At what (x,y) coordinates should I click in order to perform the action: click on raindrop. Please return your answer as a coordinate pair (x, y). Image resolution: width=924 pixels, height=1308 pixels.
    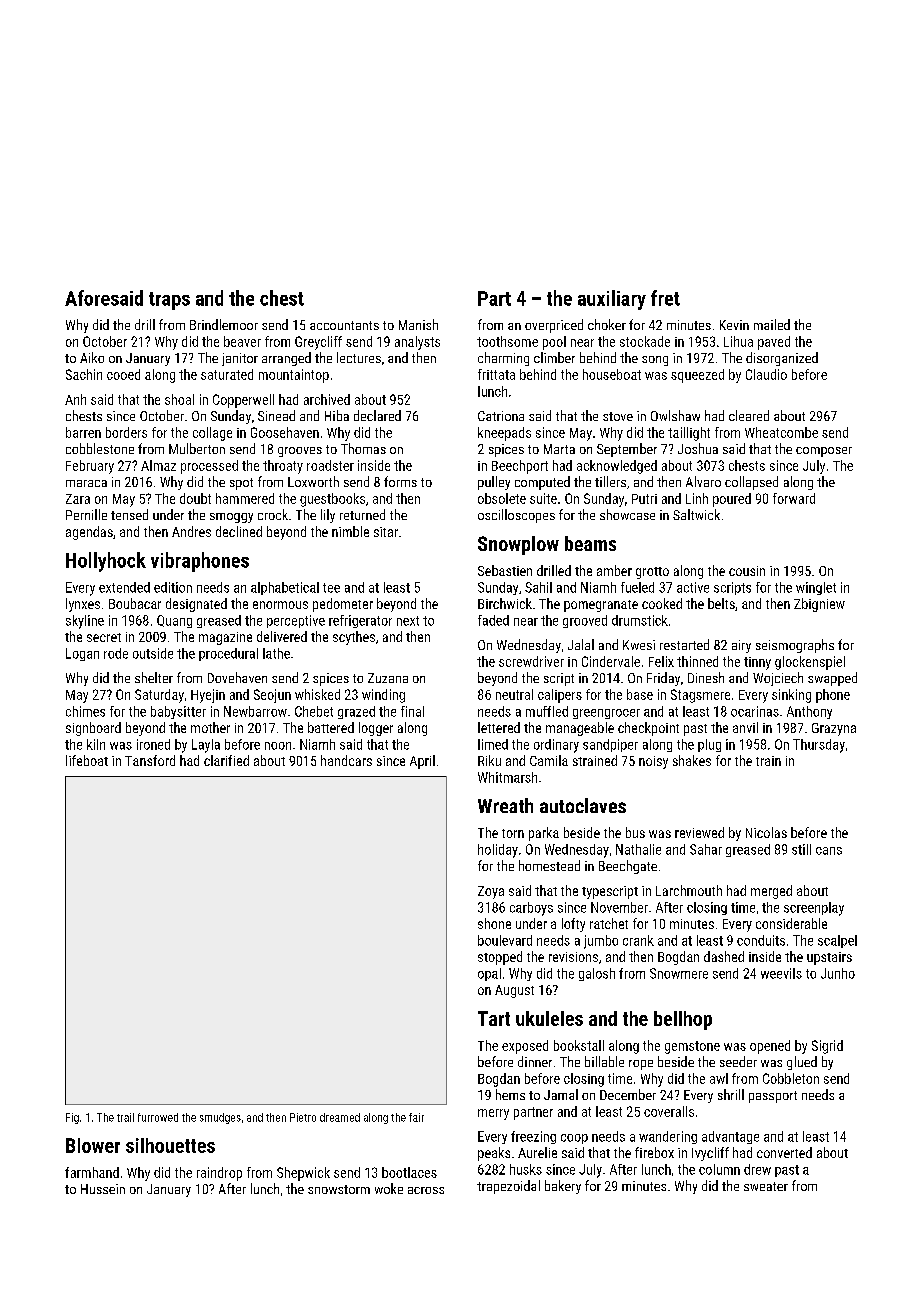
    Looking at the image, I should click on (219, 1174).
